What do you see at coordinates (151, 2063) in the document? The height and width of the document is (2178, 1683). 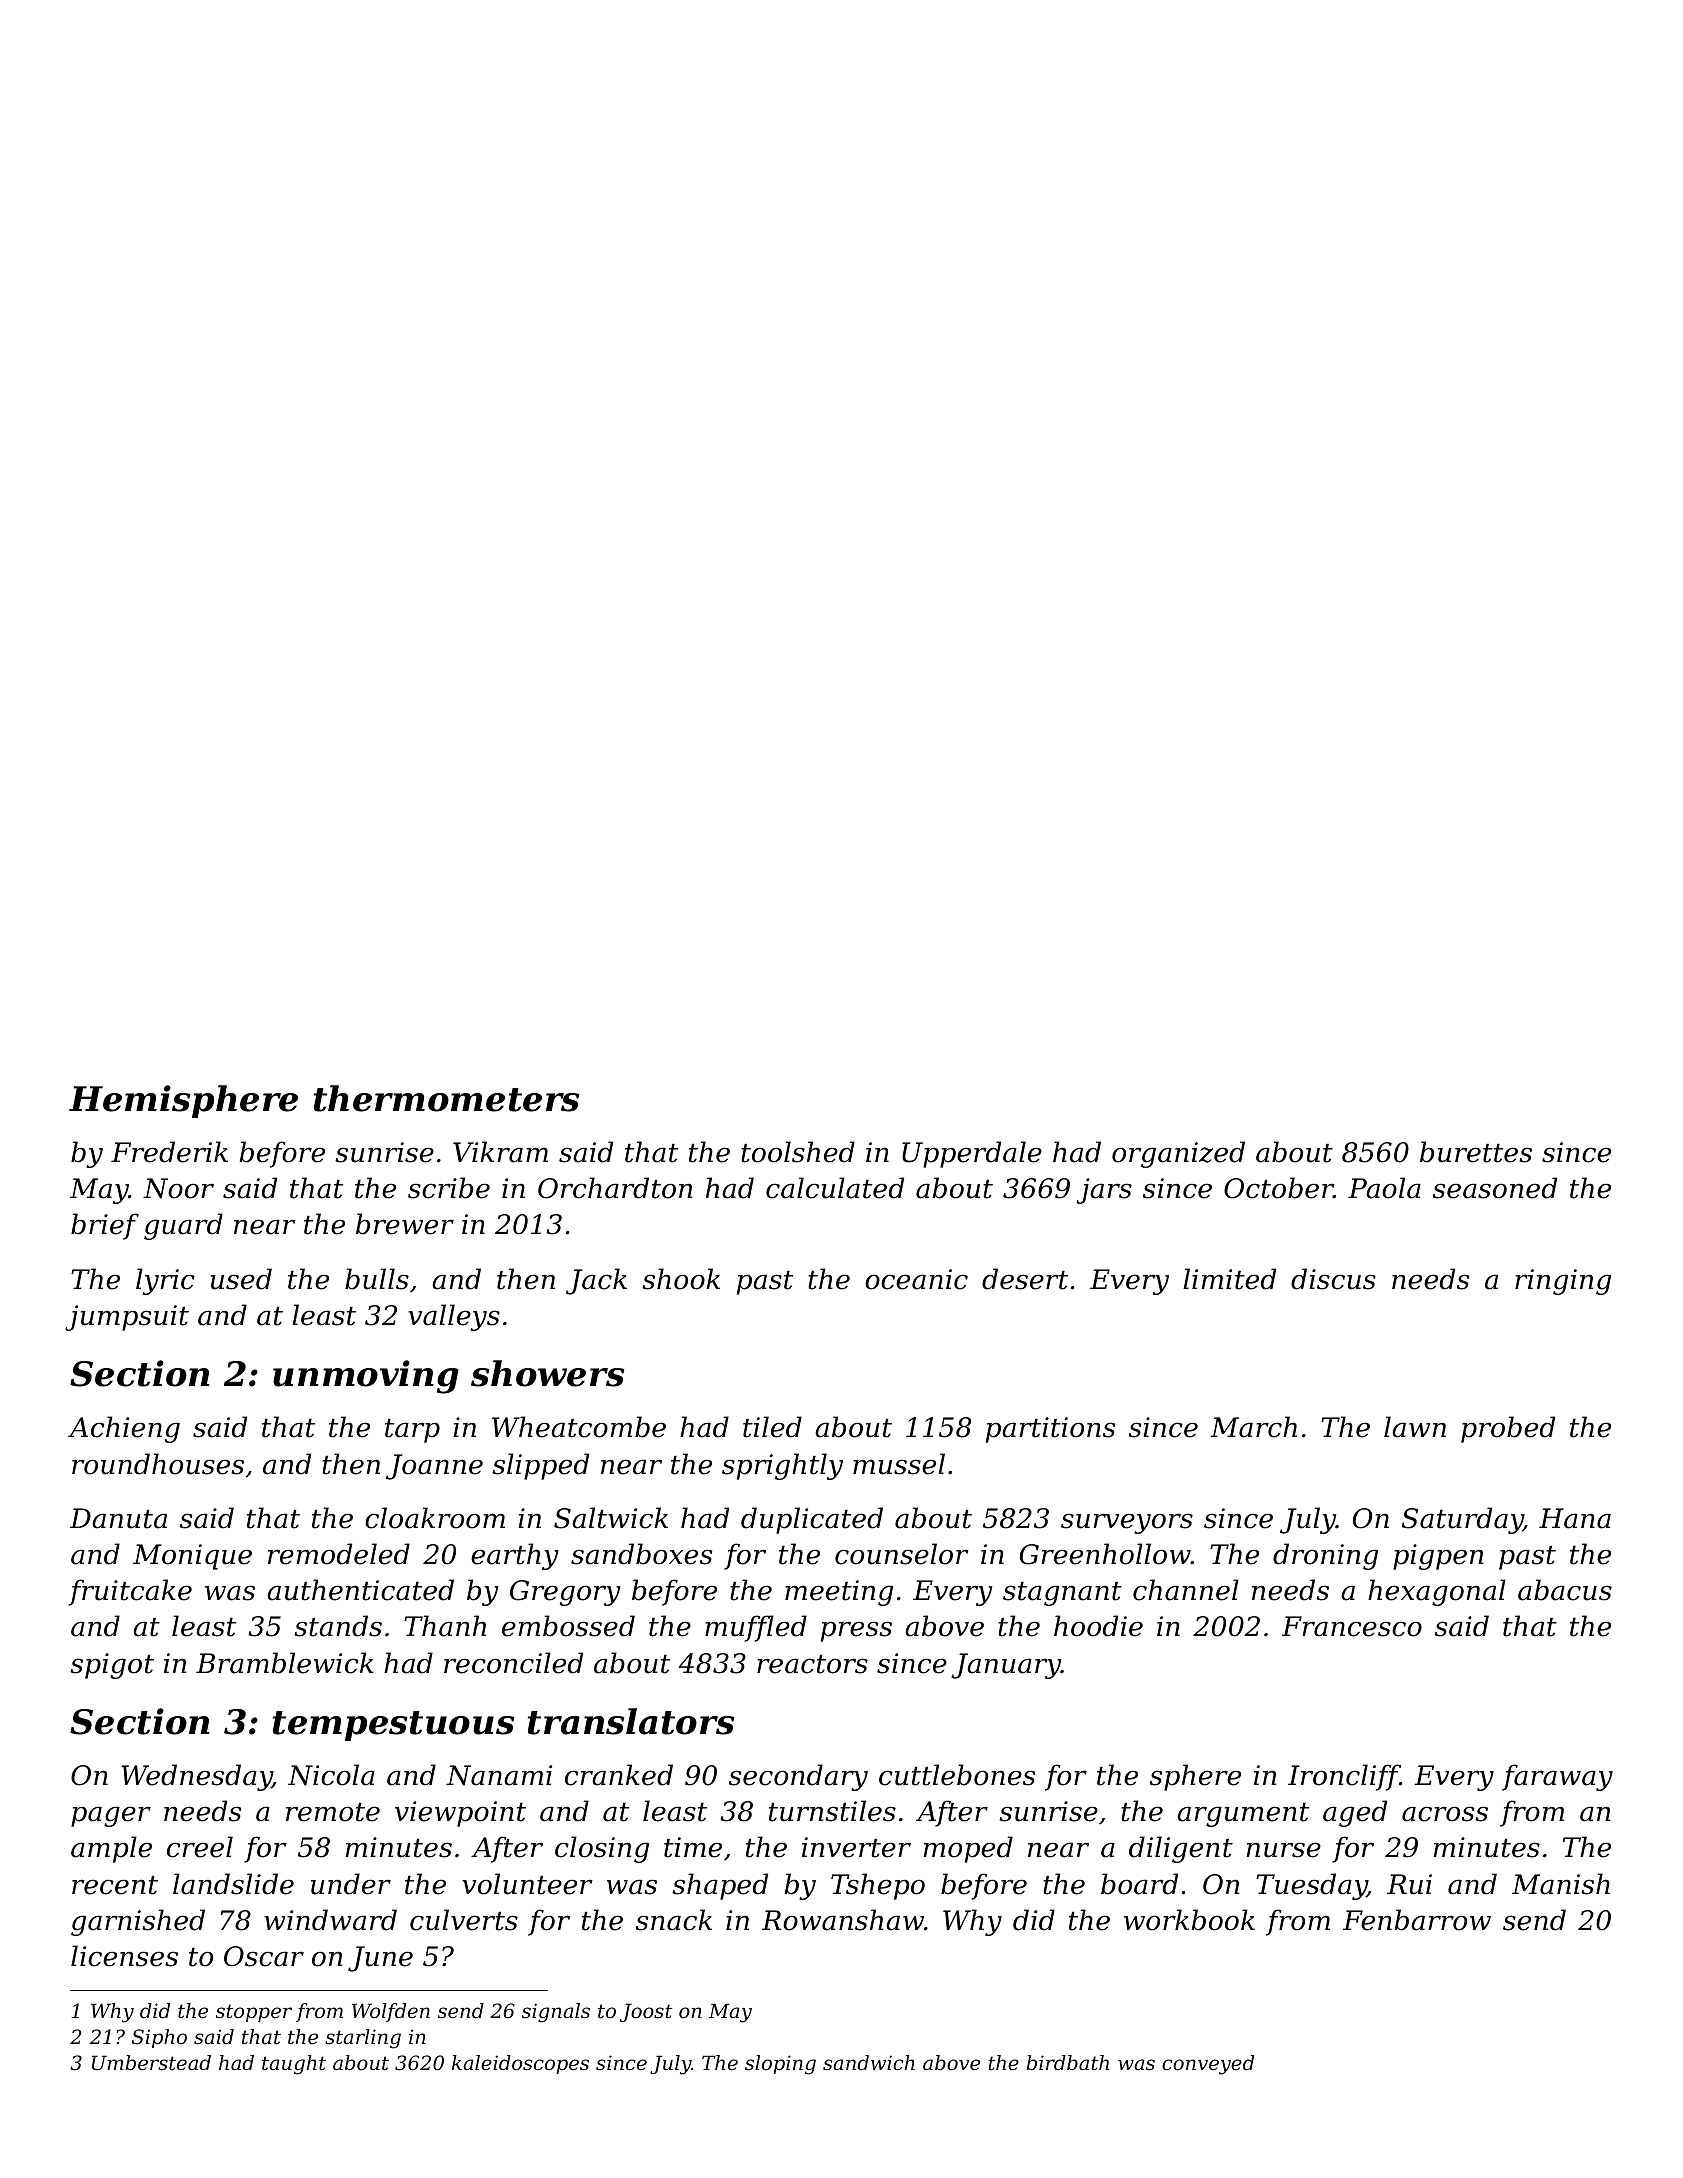 I see `Umberstead` at bounding box center [151, 2063].
